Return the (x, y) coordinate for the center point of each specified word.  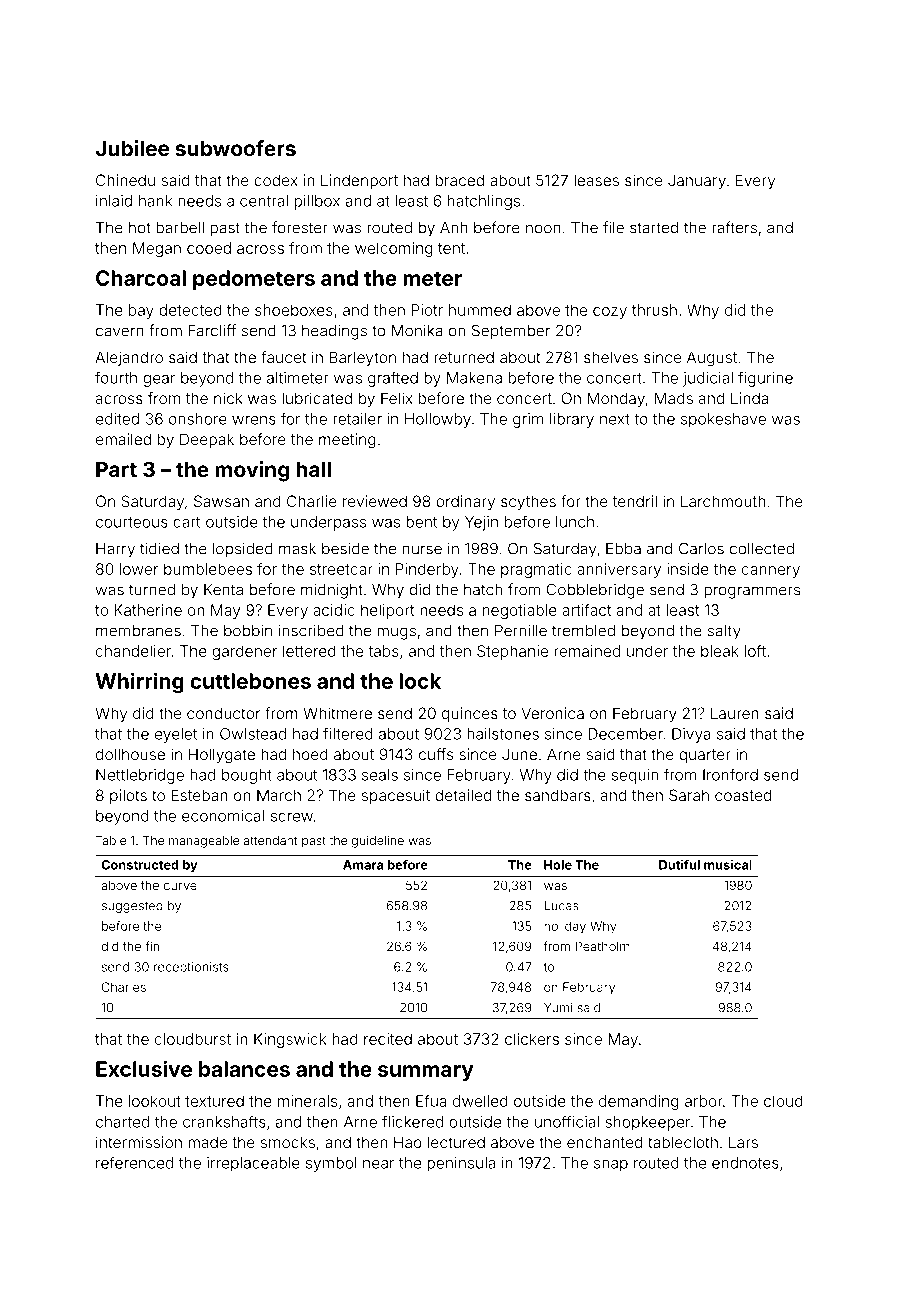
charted (122, 1122)
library (572, 420)
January (697, 181)
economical (223, 816)
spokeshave (723, 420)
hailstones (503, 734)
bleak (720, 651)
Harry (115, 550)
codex (275, 180)
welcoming (394, 249)
